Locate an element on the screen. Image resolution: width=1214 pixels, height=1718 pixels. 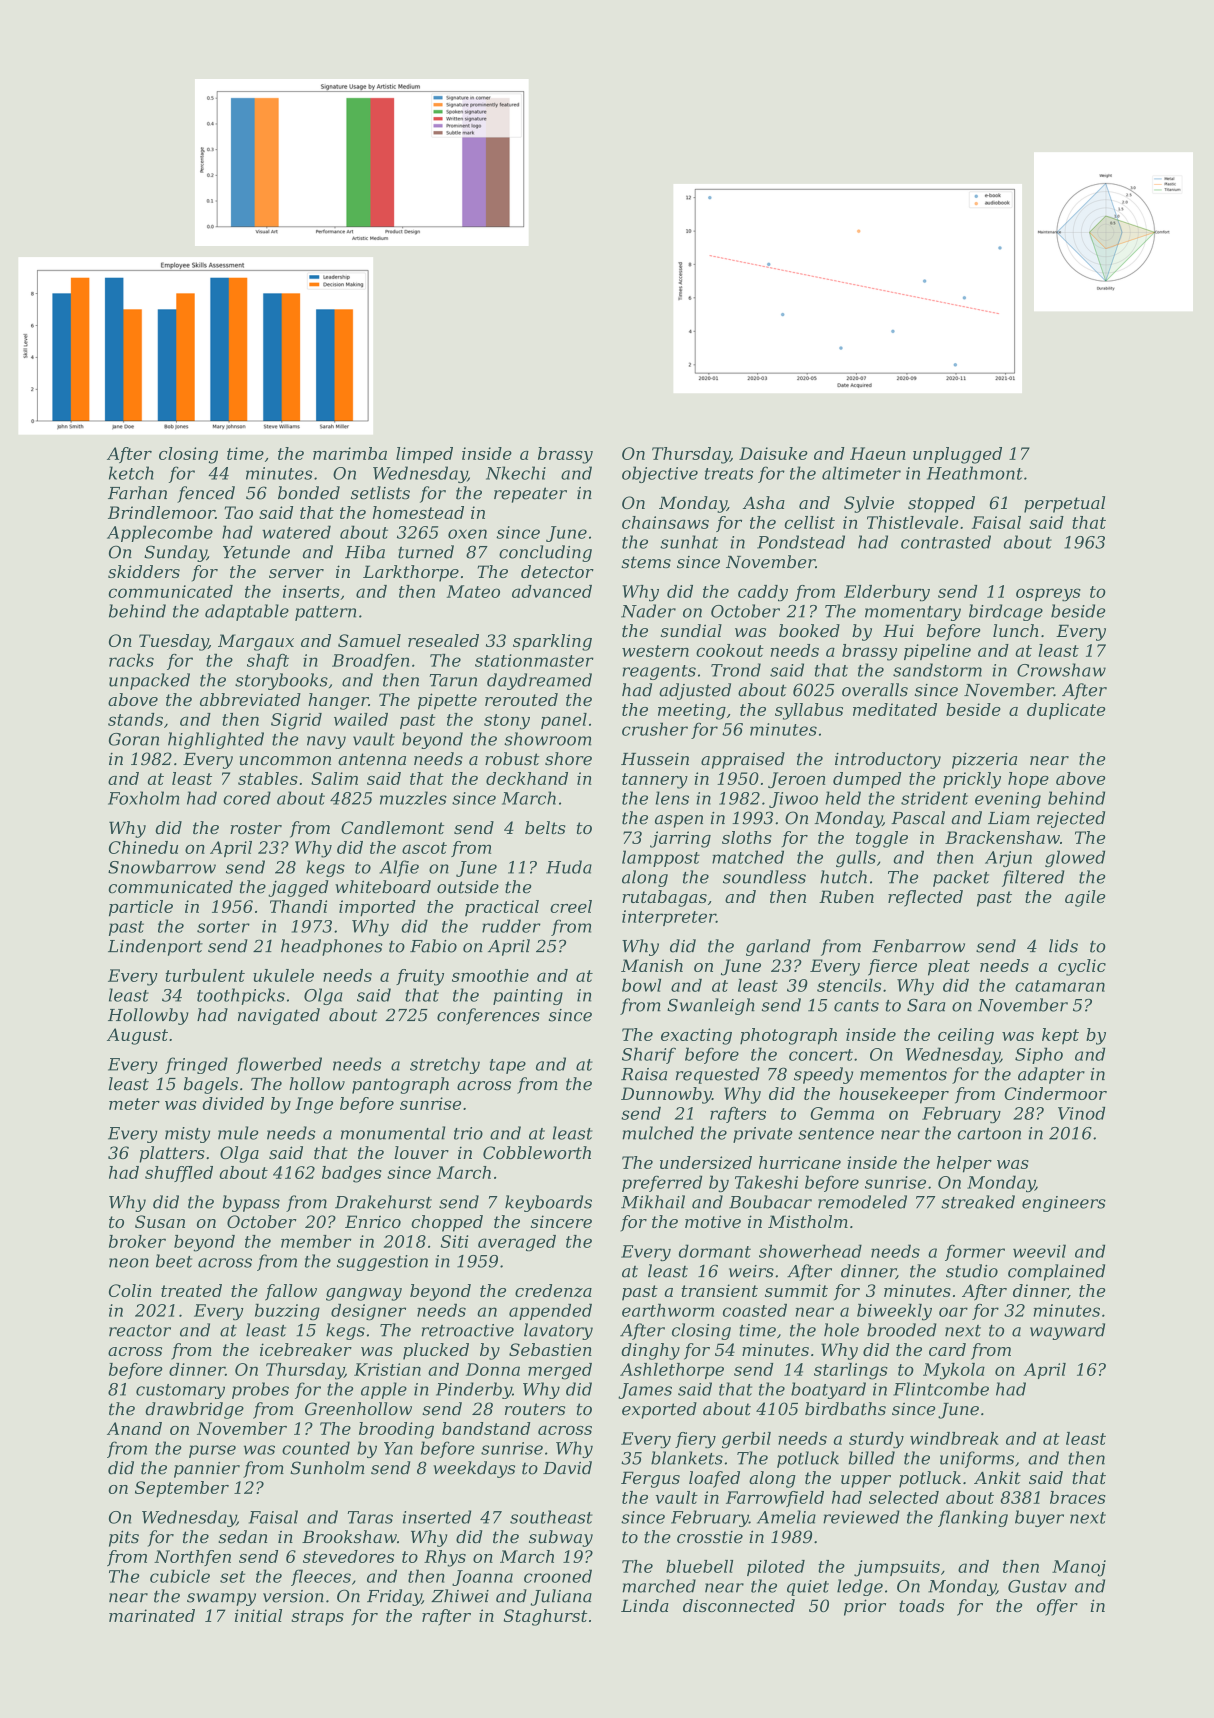
Fabio is located at coordinates (433, 946).
